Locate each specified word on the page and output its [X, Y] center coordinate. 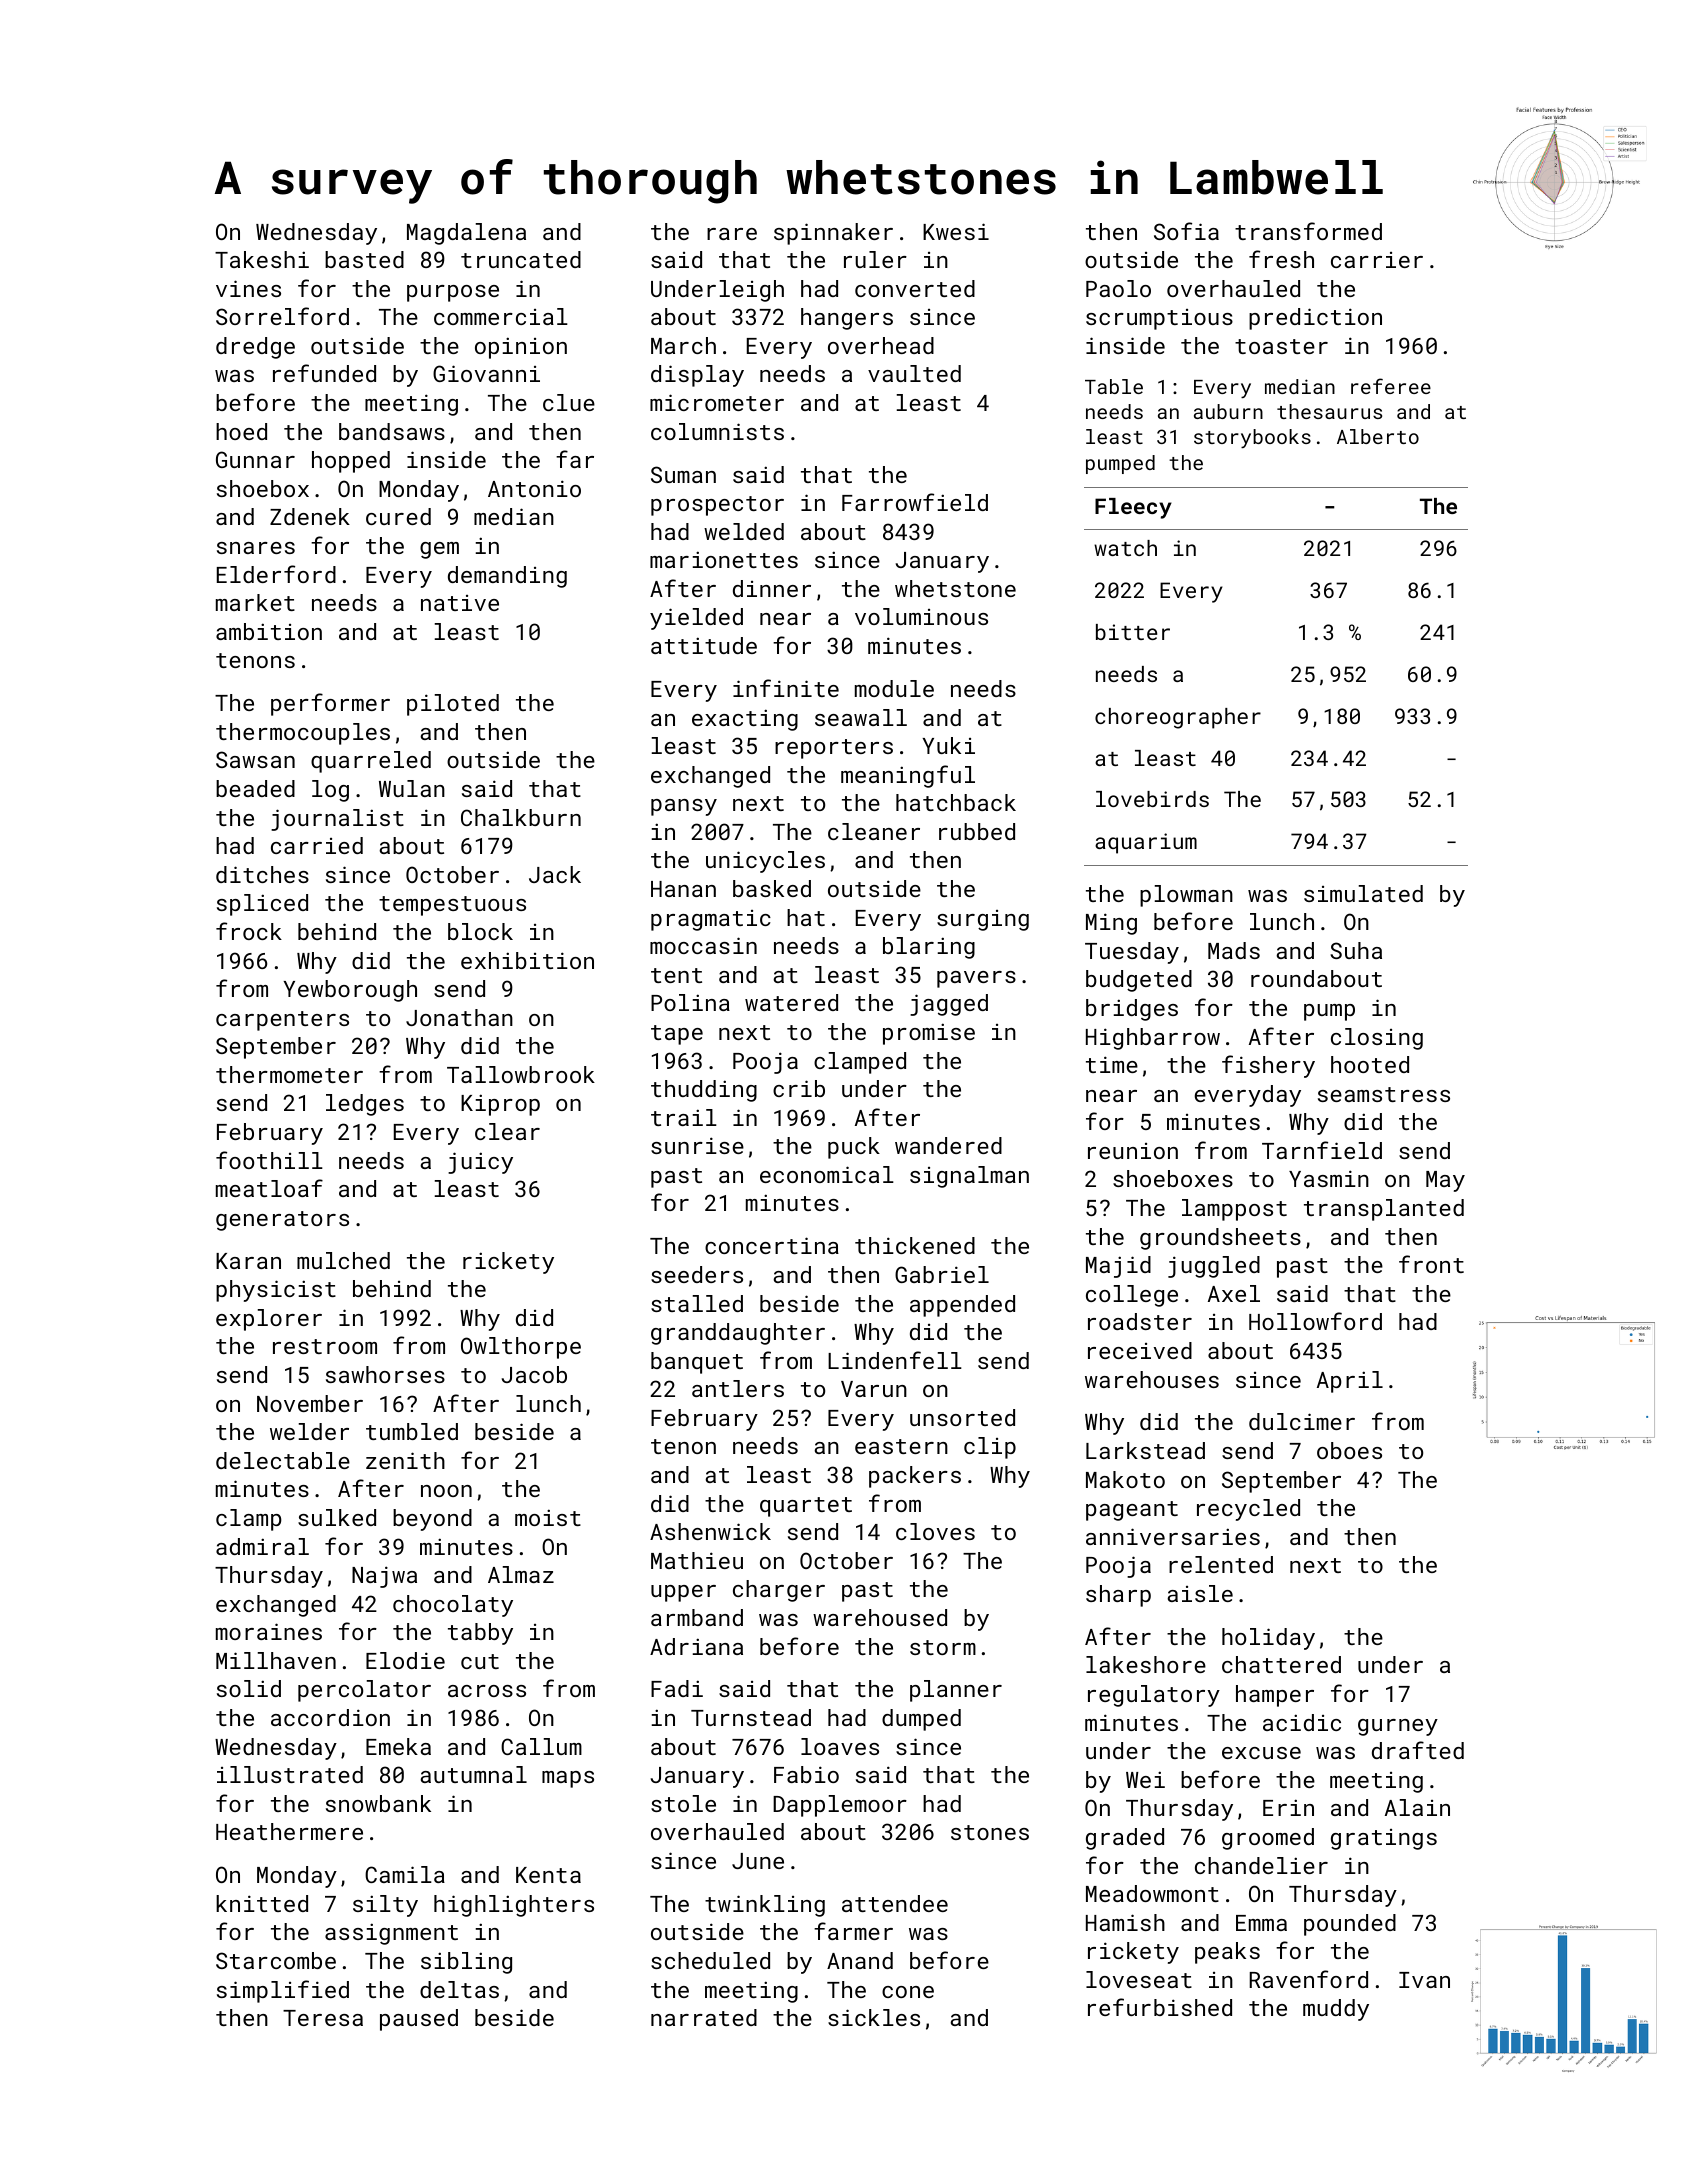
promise [929, 1034]
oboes [1349, 1450]
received [1140, 1350]
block [480, 931]
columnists [717, 431]
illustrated [290, 1774]
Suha [1356, 950]
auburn [1228, 411]
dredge [255, 348]
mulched [343, 1260]
